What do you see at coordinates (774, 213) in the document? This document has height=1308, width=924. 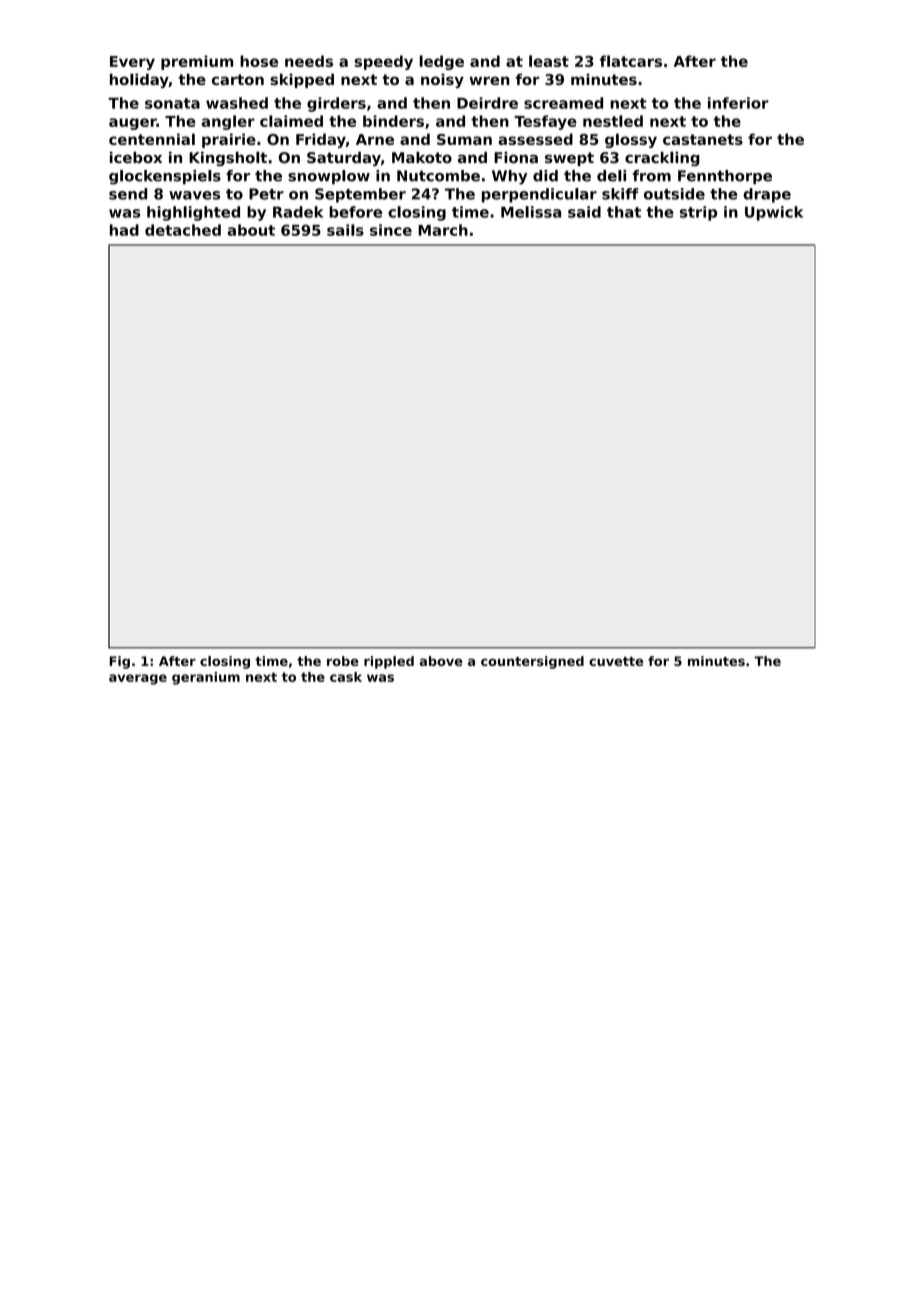 I see `Upwick` at bounding box center [774, 213].
